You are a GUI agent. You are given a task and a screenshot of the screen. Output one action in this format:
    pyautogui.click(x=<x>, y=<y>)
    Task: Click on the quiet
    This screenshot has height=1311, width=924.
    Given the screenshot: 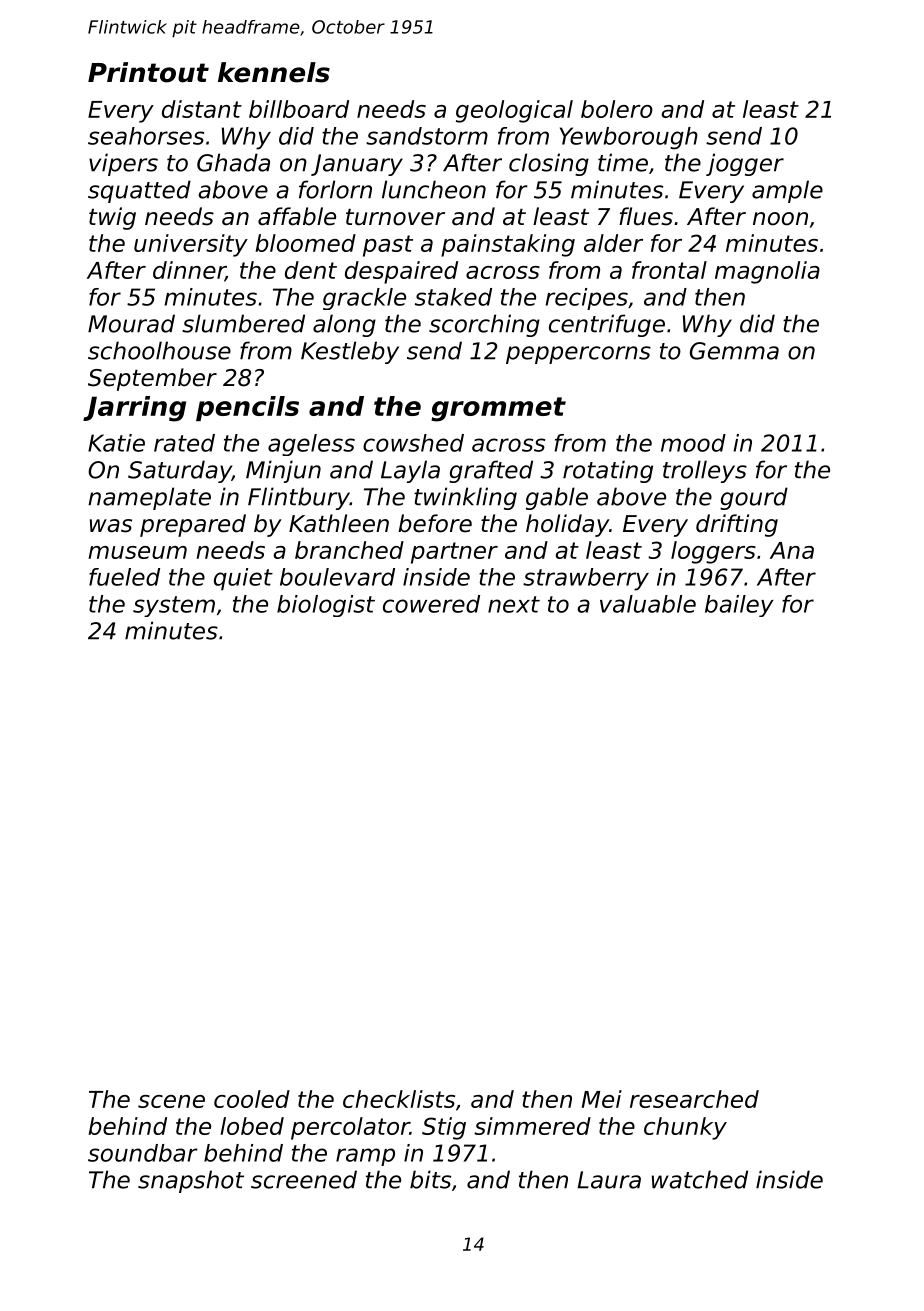 What is the action you would take?
    pyautogui.click(x=243, y=579)
